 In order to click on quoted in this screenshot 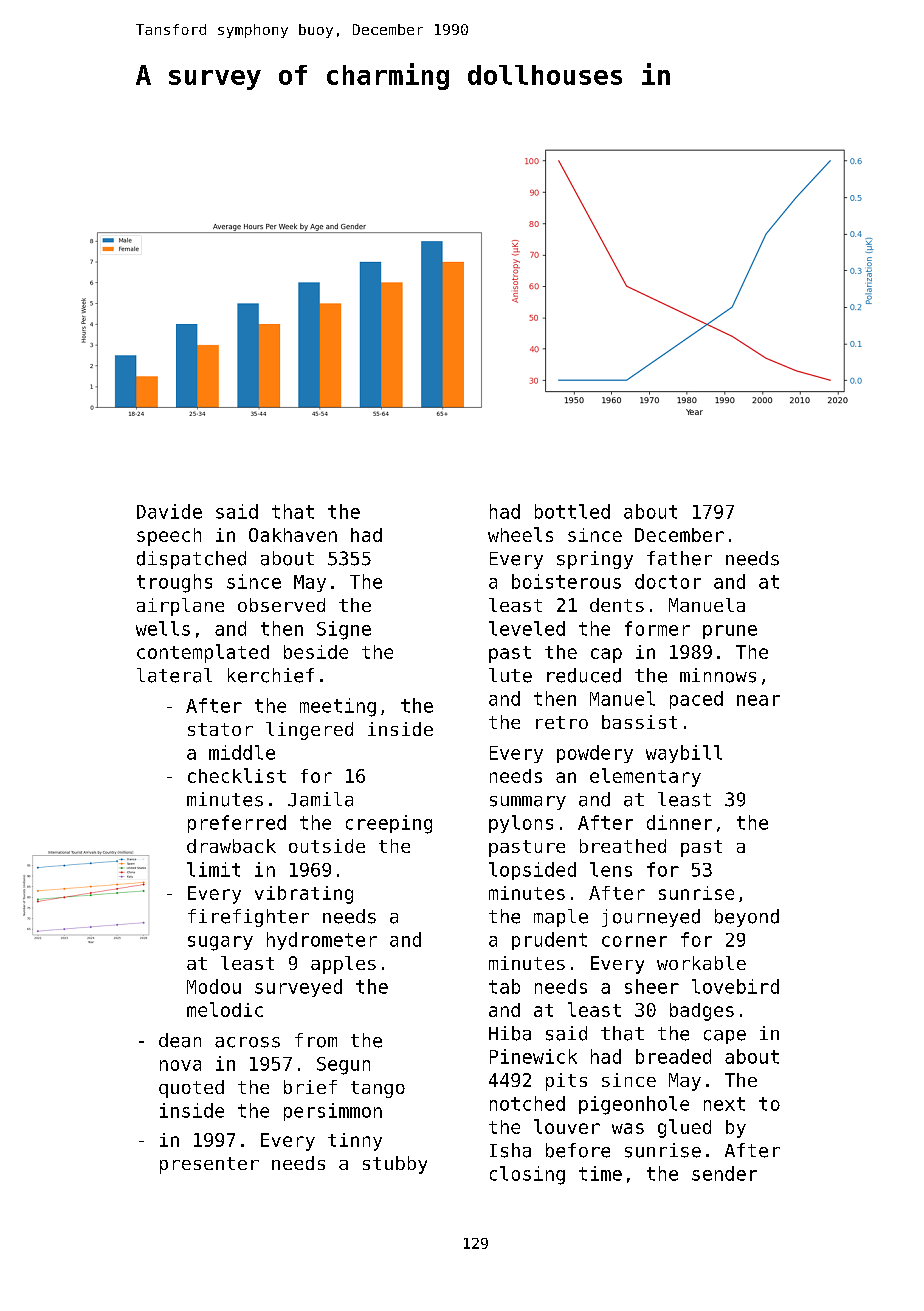, I will do `click(191, 1089)`.
